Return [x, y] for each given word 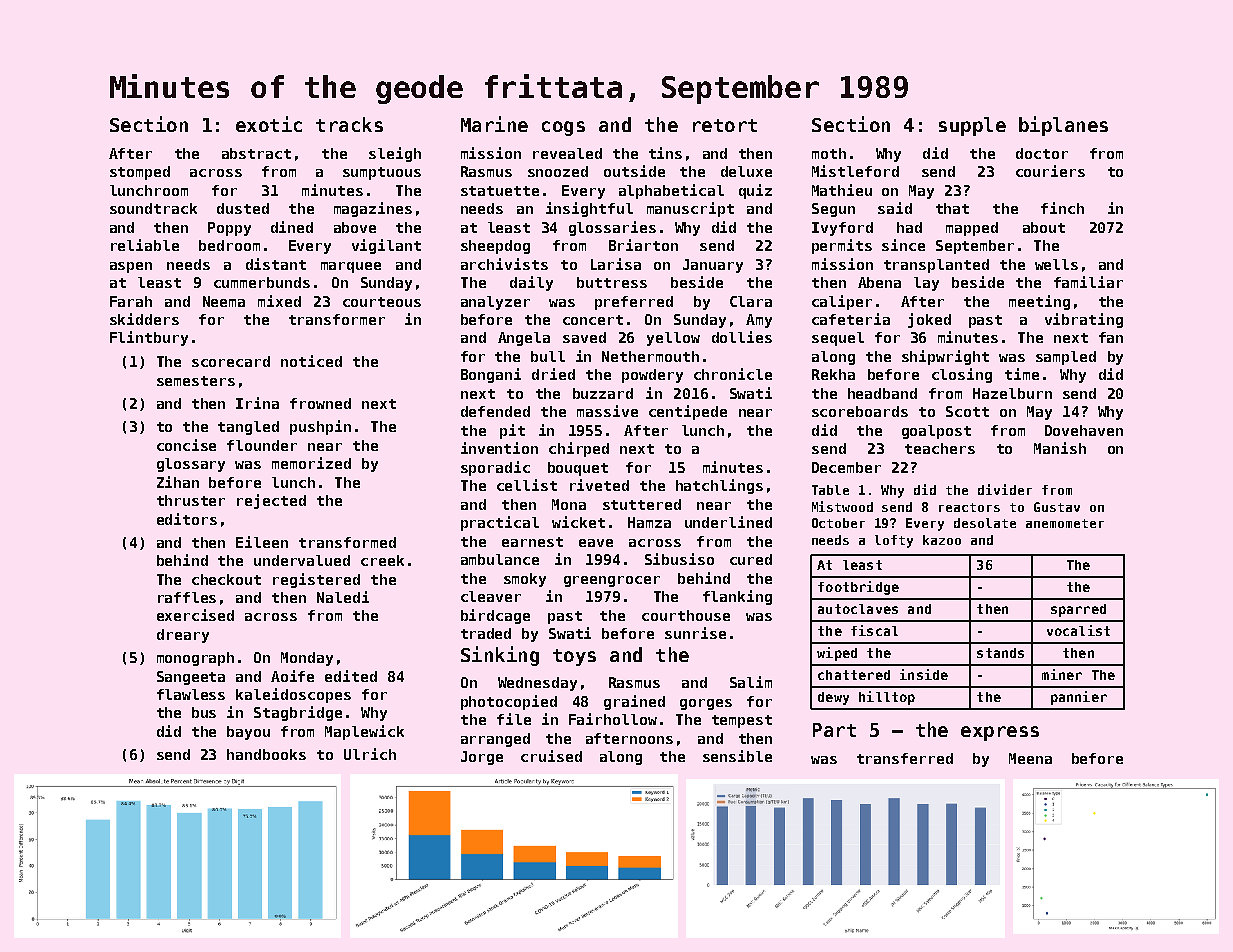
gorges [706, 704]
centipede [688, 412]
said [895, 208]
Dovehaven [1084, 430]
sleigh [395, 154]
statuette [500, 191]
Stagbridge [298, 713]
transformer [337, 319]
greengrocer [612, 581]
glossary [191, 465]
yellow [673, 339]
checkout [226, 579]
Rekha [833, 374]
